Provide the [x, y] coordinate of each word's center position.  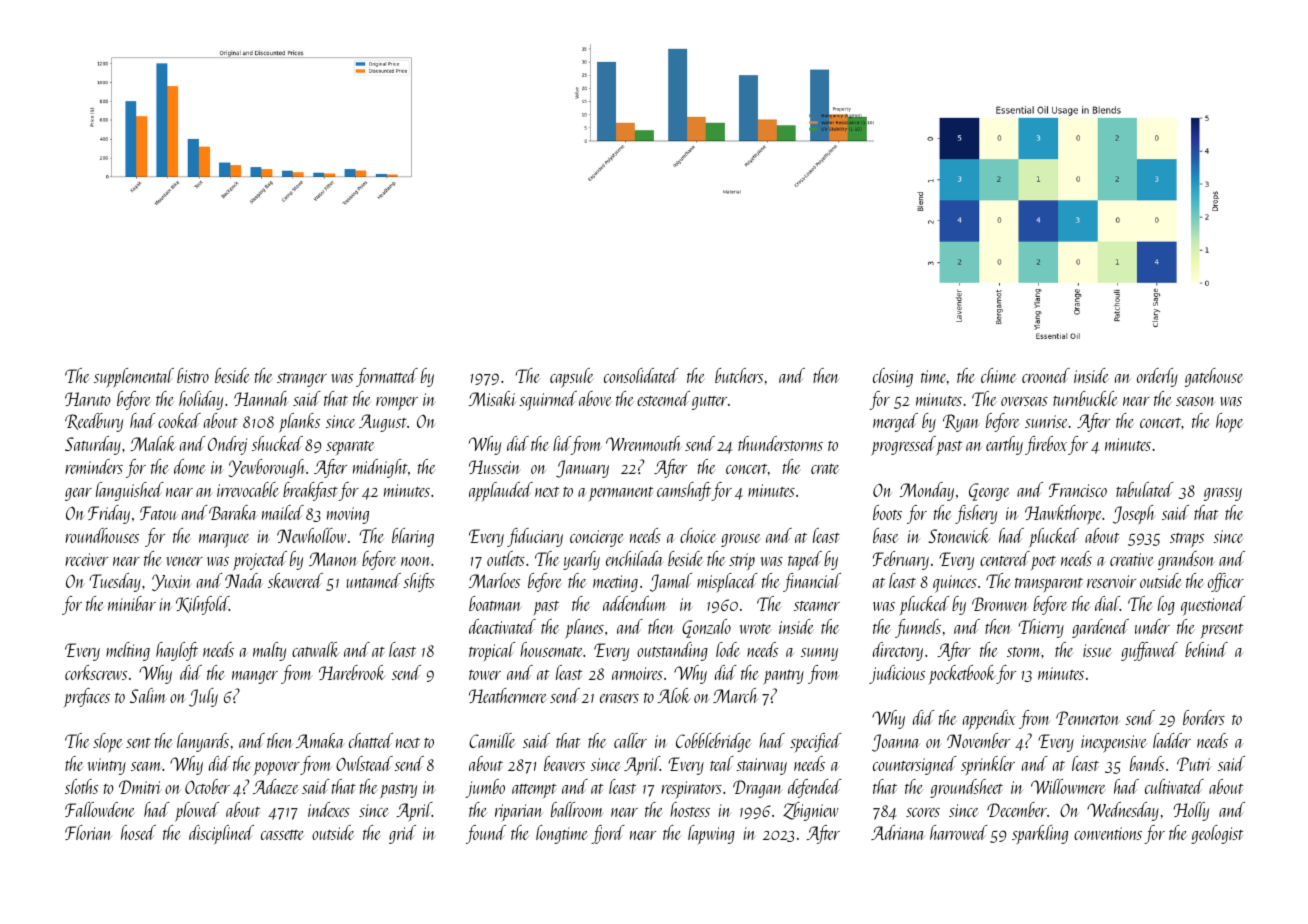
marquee [224, 541]
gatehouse [1214, 377]
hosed [138, 832]
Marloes [494, 580]
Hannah [261, 398]
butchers [739, 375]
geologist [1217, 834]
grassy [1223, 494]
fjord [608, 834]
